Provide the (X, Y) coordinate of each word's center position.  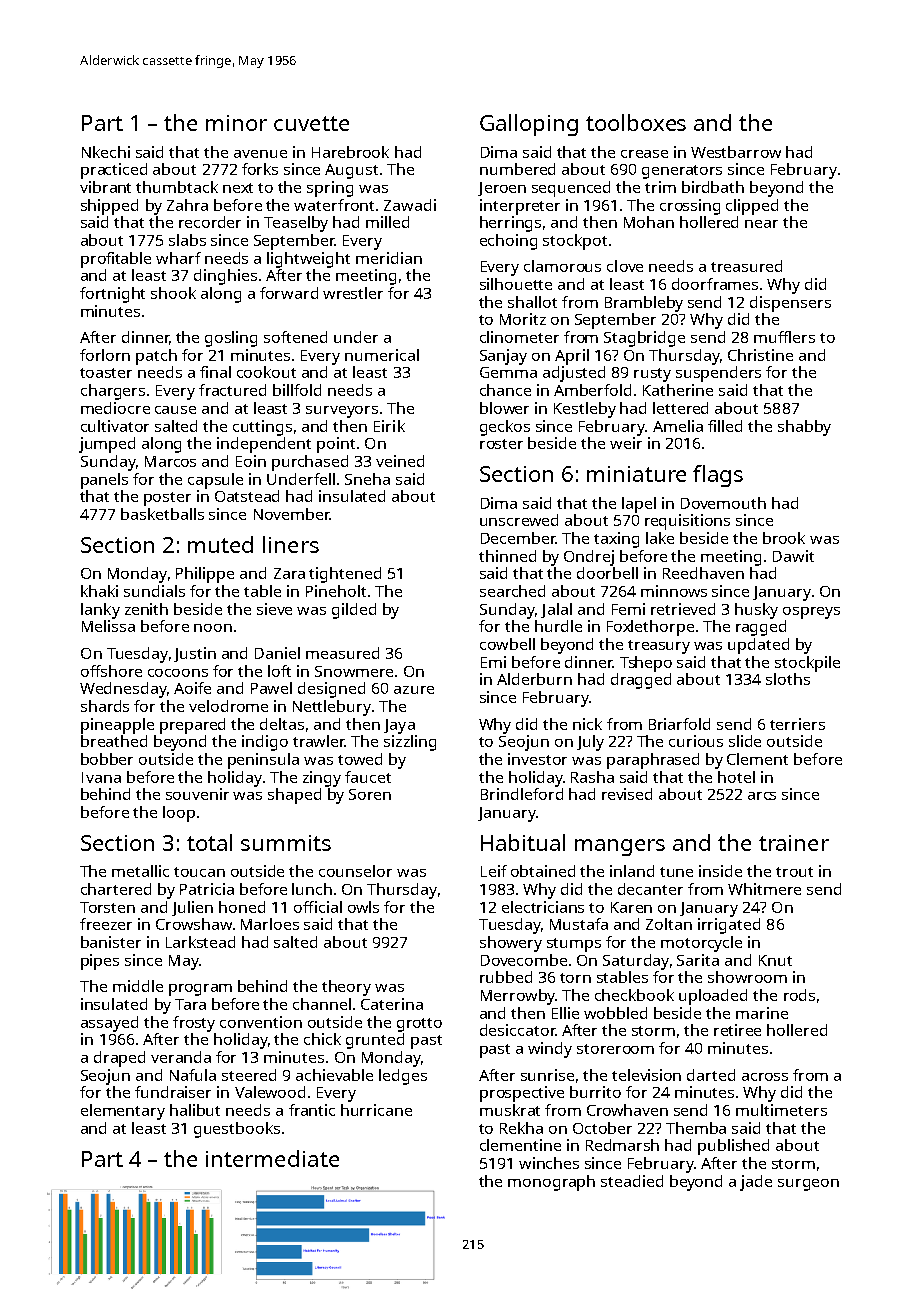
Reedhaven (703, 573)
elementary (123, 1112)
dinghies (225, 277)
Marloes (270, 924)
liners (291, 544)
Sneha (367, 479)
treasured (746, 266)
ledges (403, 1077)
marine (762, 1013)
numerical (382, 355)
